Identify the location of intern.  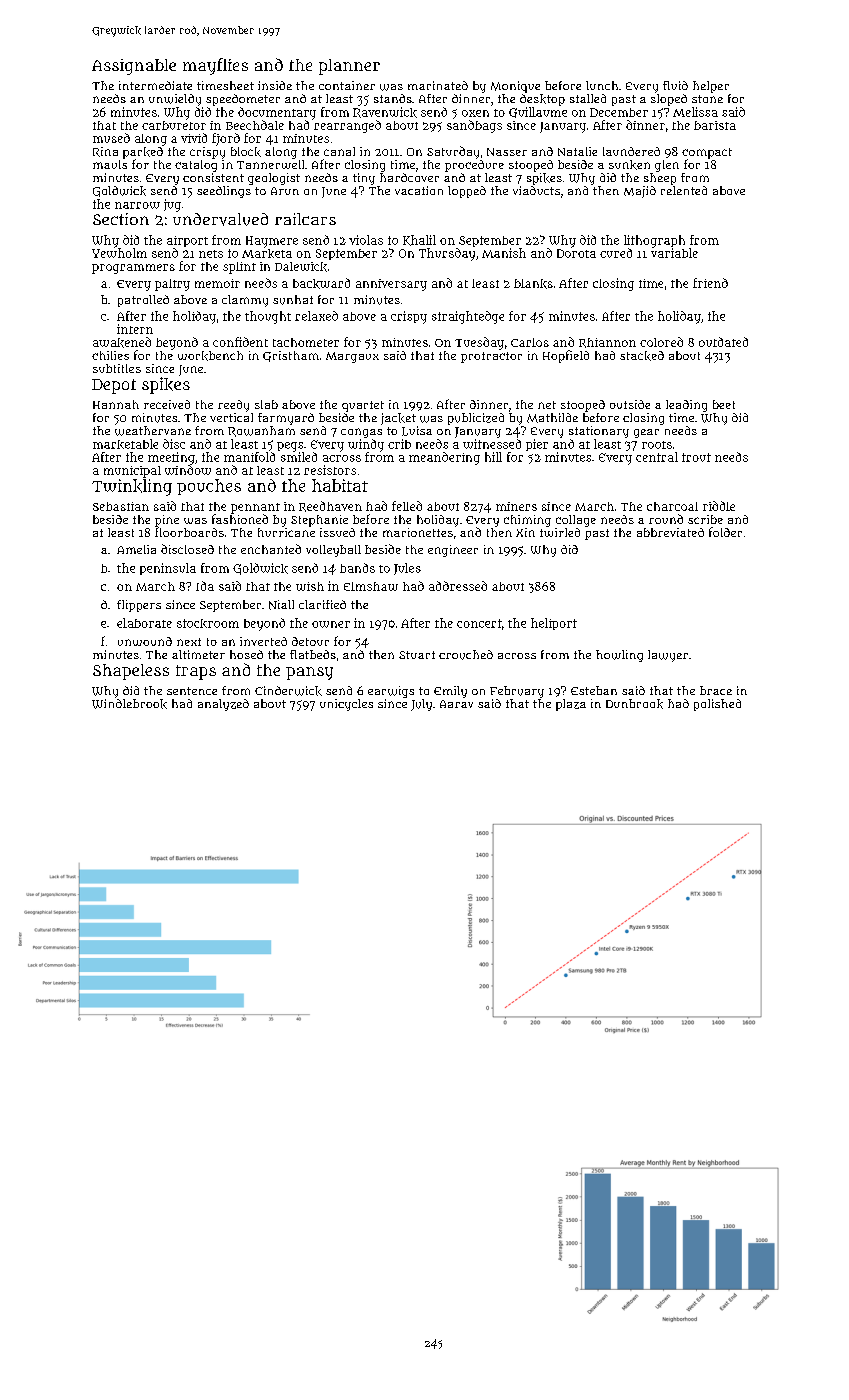
(135, 329).
